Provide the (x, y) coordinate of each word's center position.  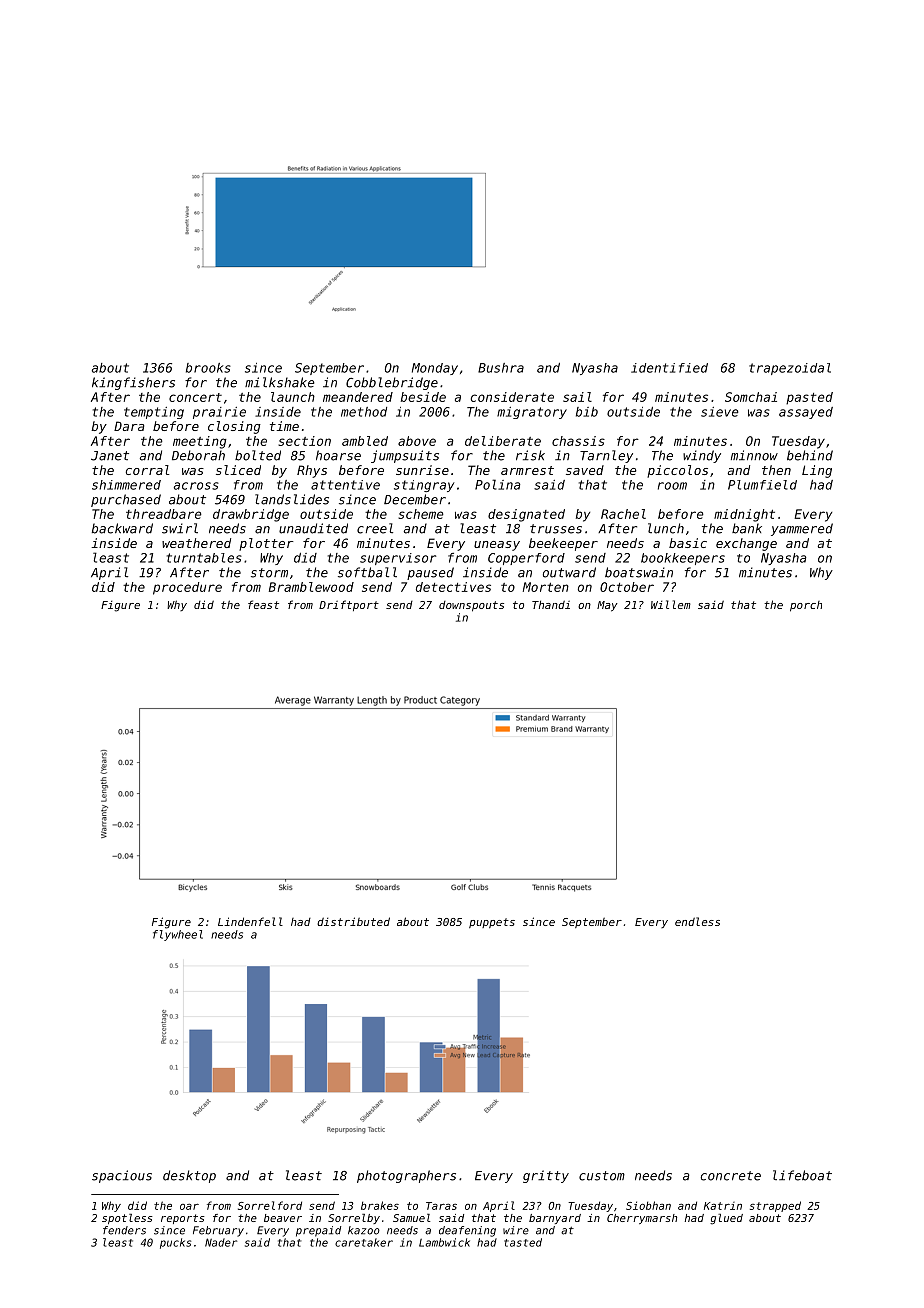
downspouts (471, 606)
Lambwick (444, 1242)
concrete (730, 1176)
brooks (208, 368)
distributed (353, 921)
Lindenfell (250, 921)
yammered (802, 529)
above (417, 441)
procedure (187, 588)
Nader (221, 1242)
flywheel (178, 935)
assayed (806, 413)
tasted (523, 1242)
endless (697, 921)
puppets (492, 923)
